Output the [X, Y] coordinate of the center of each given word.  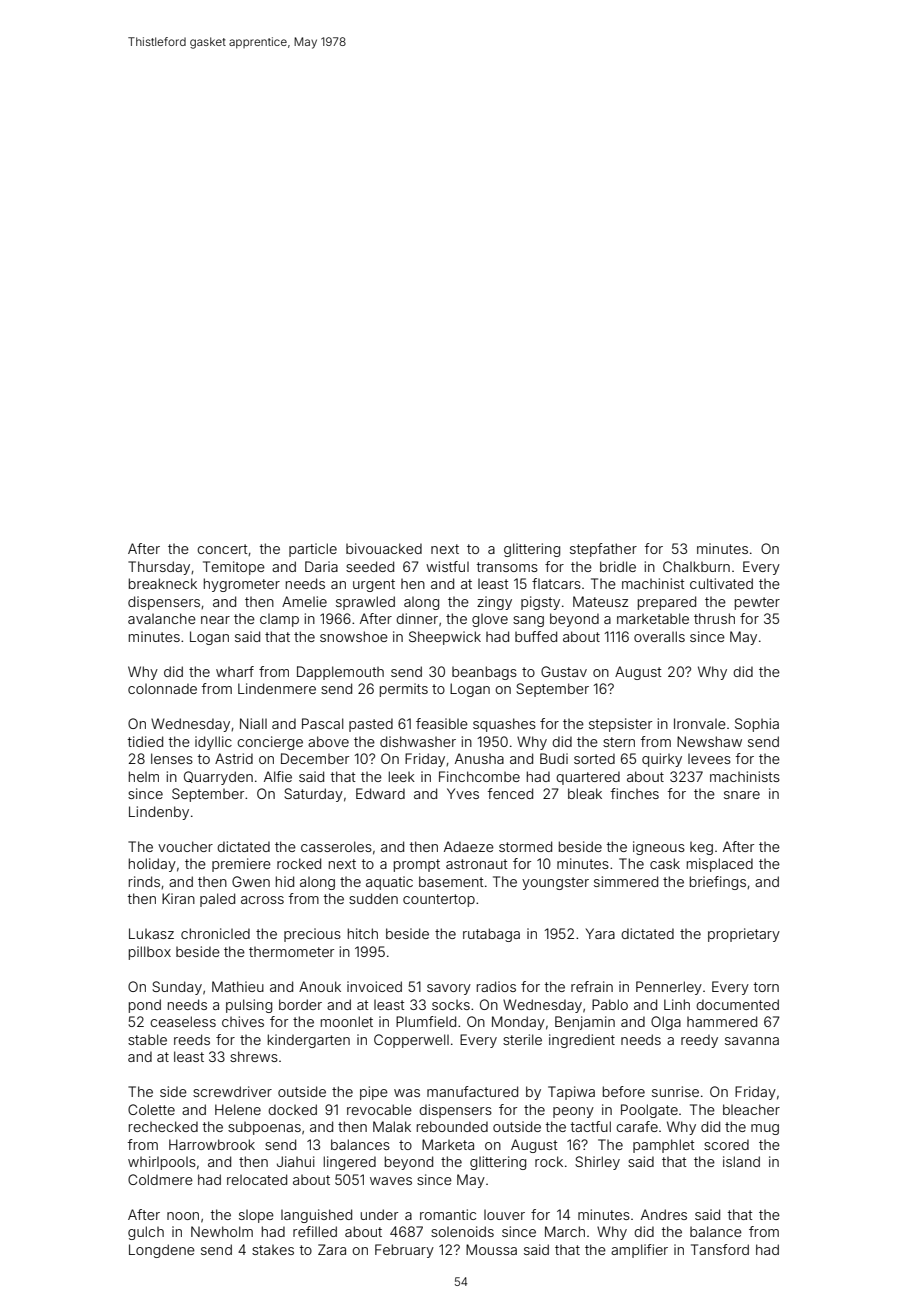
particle [313, 550]
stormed [525, 846]
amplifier [639, 1251]
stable [147, 1039]
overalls [659, 636]
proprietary [744, 935]
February [404, 1251]
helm [144, 776]
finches [635, 793]
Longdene [162, 1251]
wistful [447, 566]
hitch [363, 933]
